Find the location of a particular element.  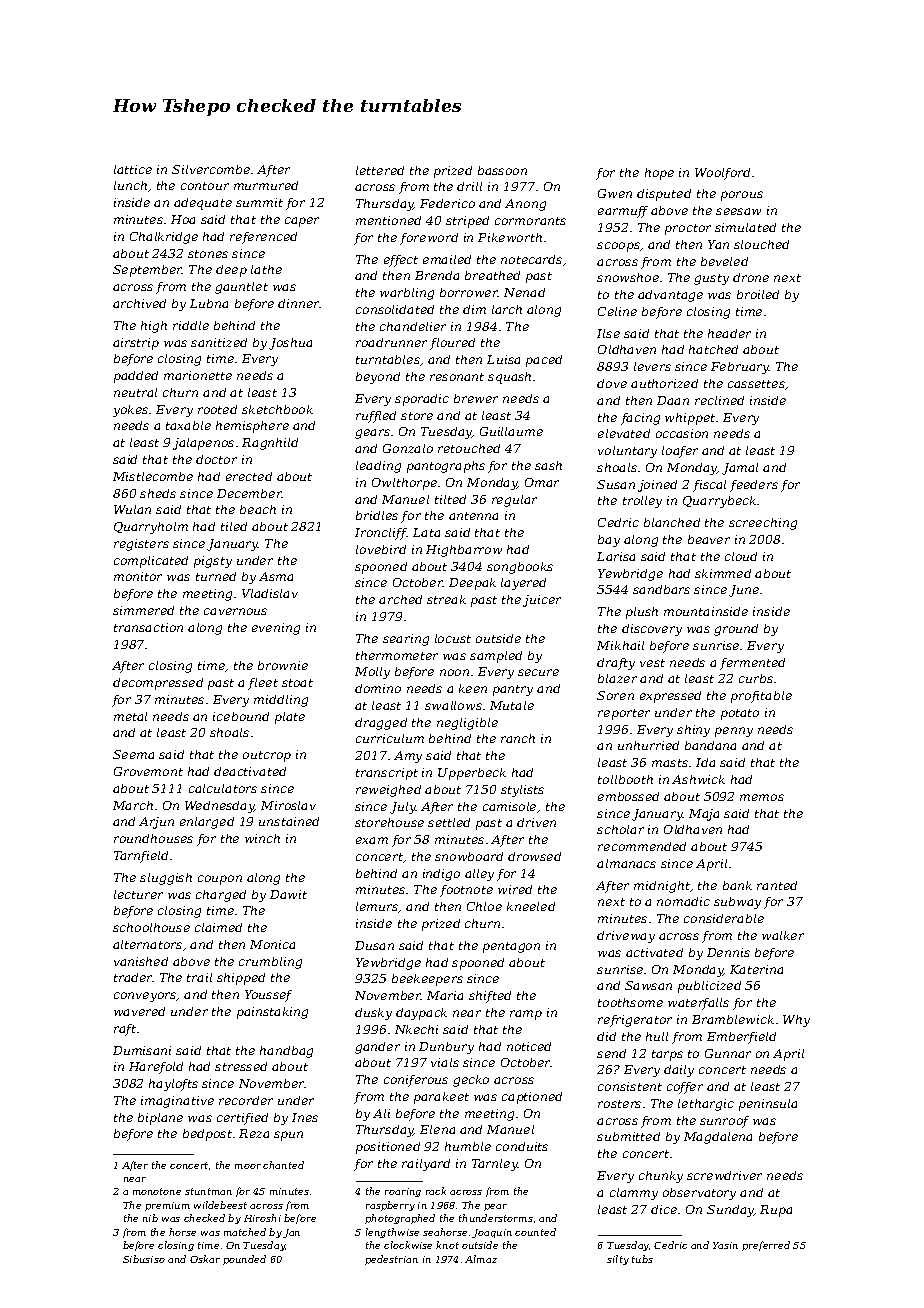

cassettes is located at coordinates (756, 384).
